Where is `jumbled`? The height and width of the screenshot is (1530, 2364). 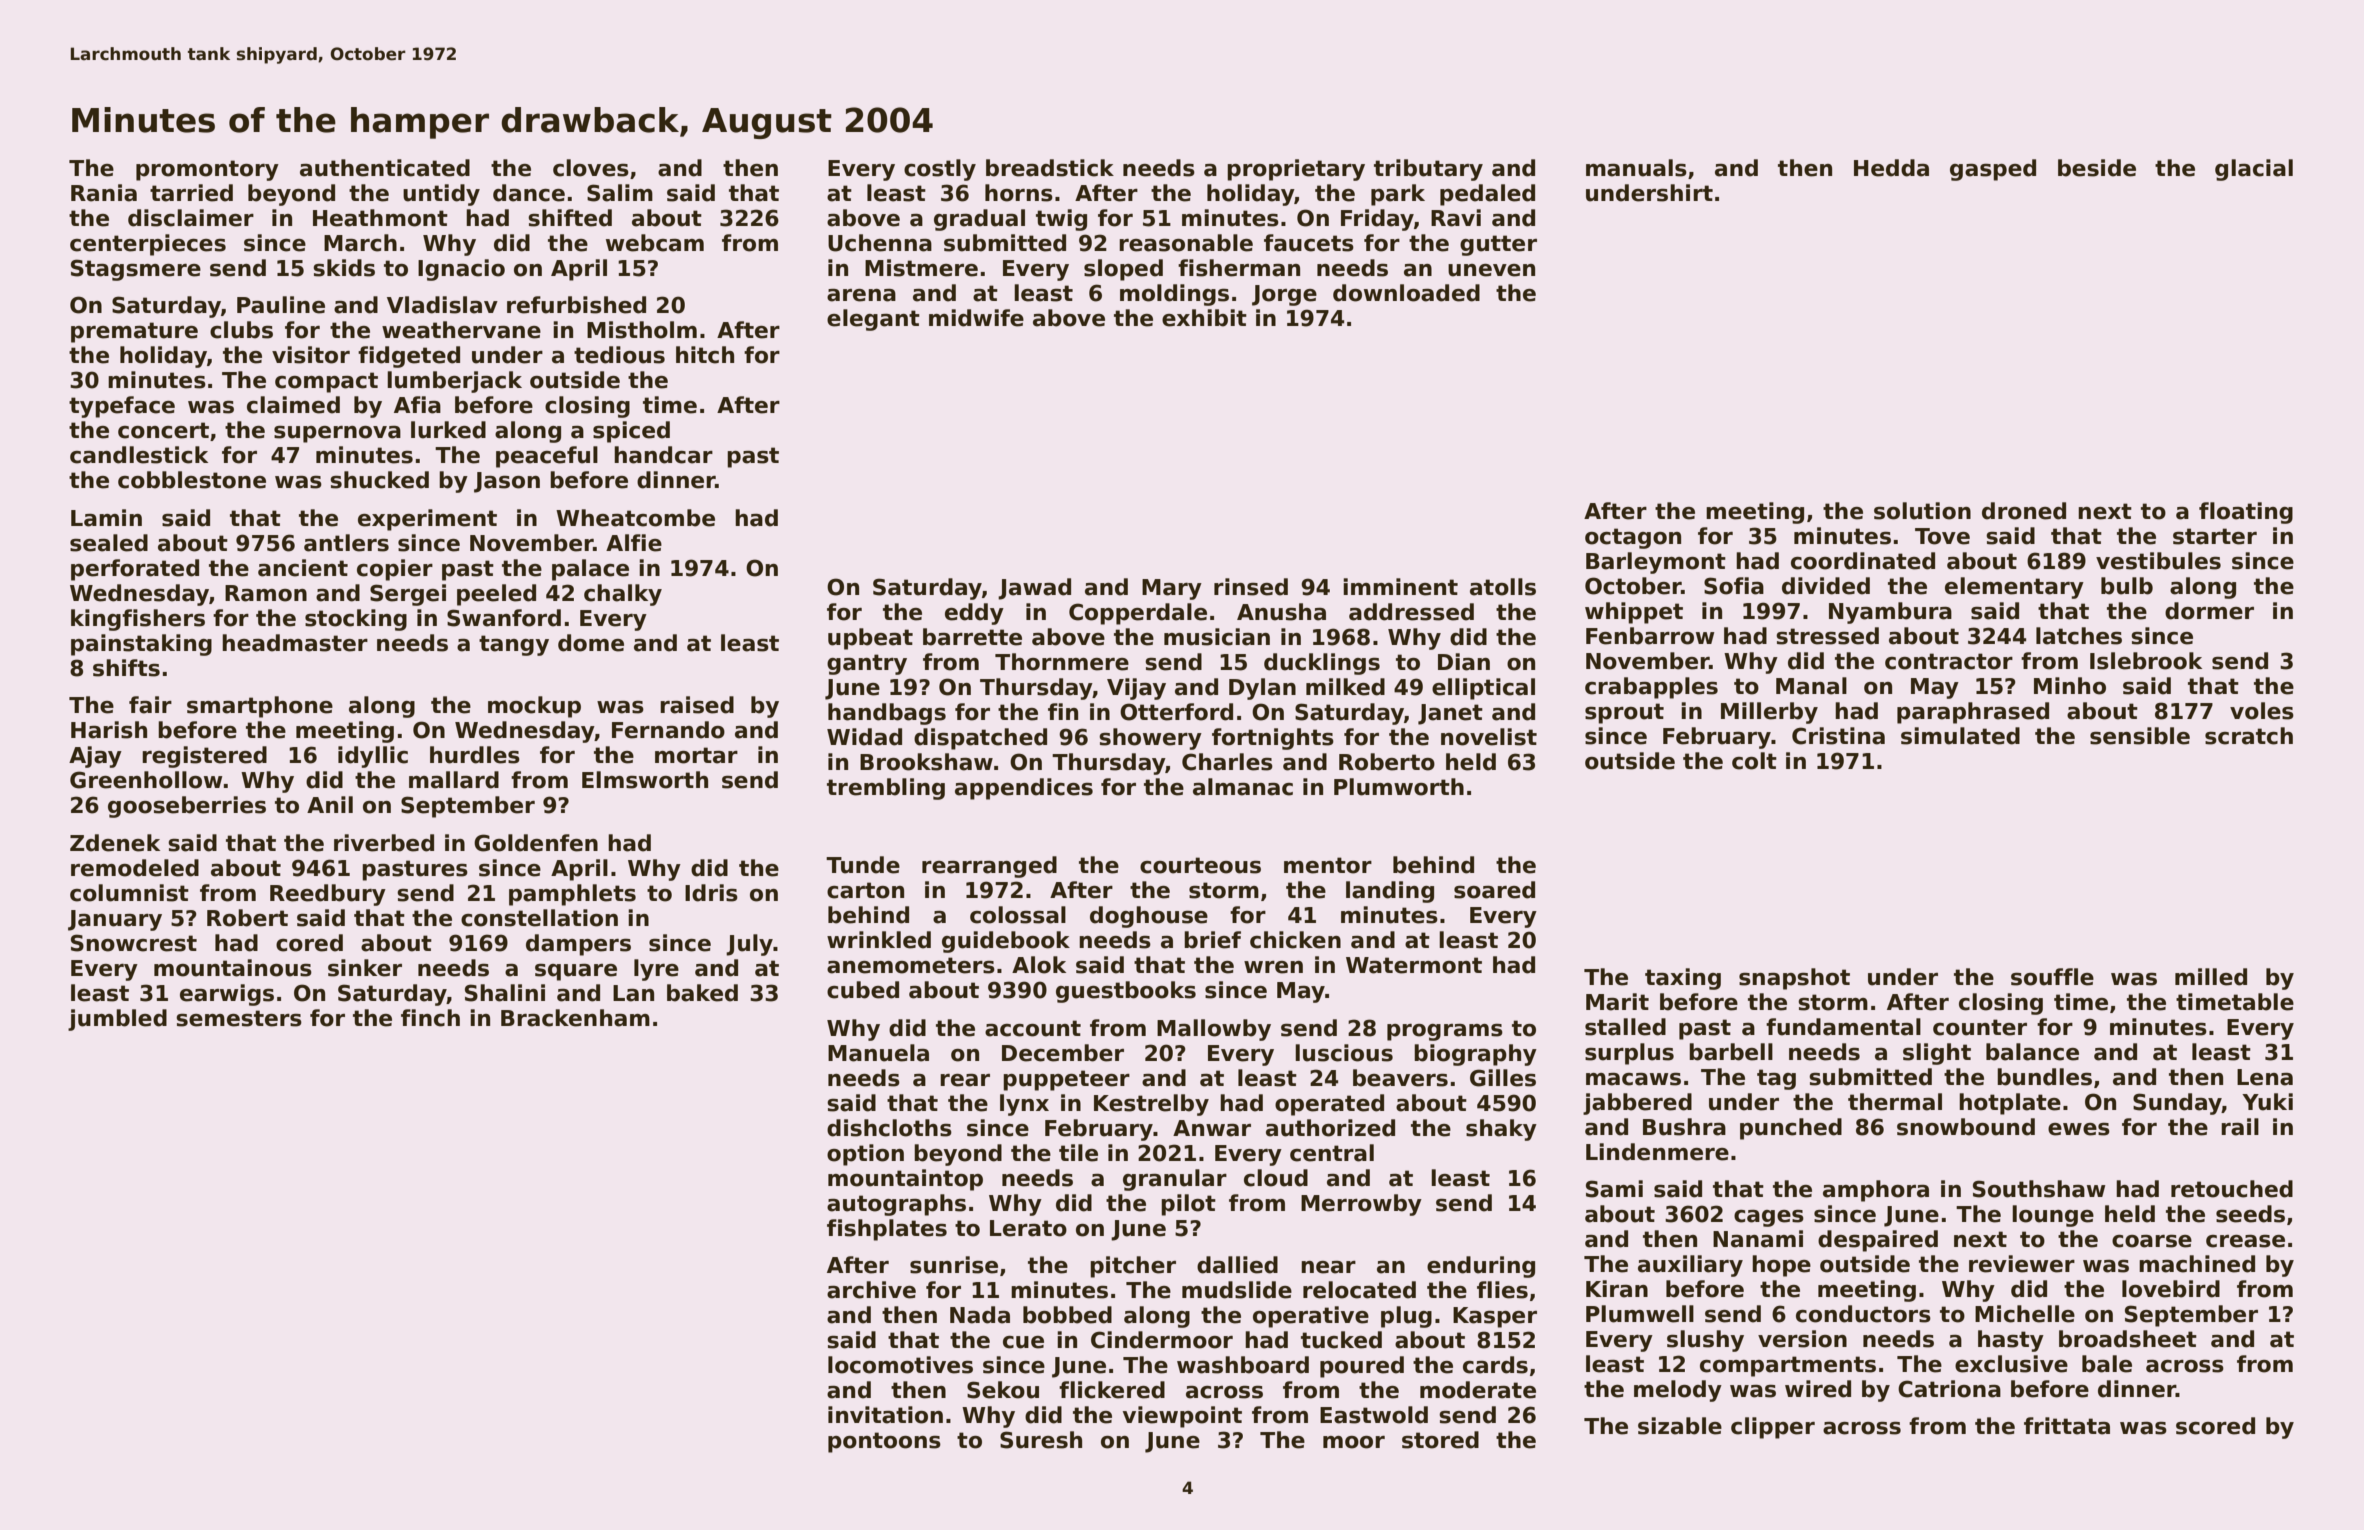
jumbled is located at coordinates (117, 1020).
